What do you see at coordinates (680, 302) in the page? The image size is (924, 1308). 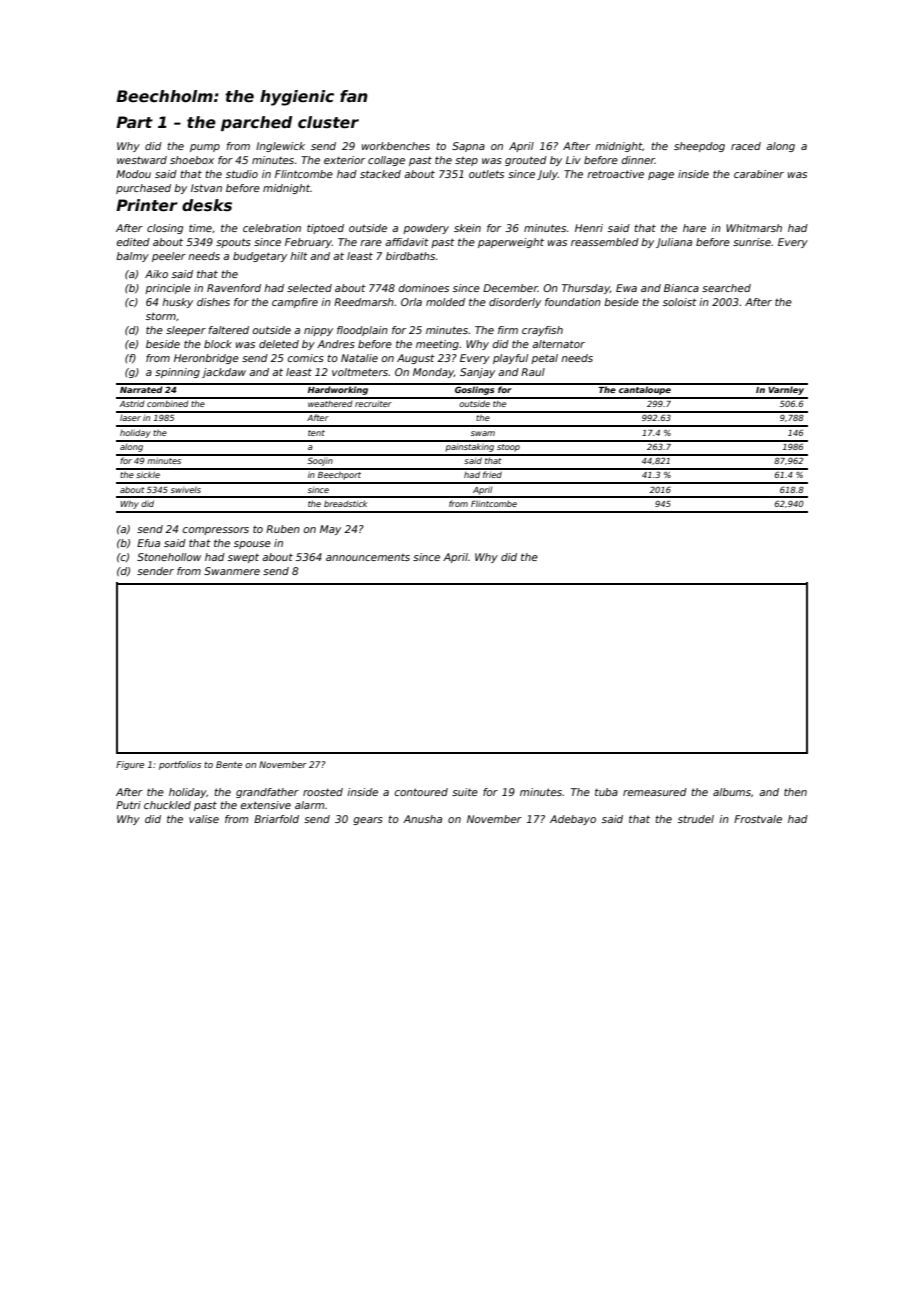 I see `soloist` at bounding box center [680, 302].
